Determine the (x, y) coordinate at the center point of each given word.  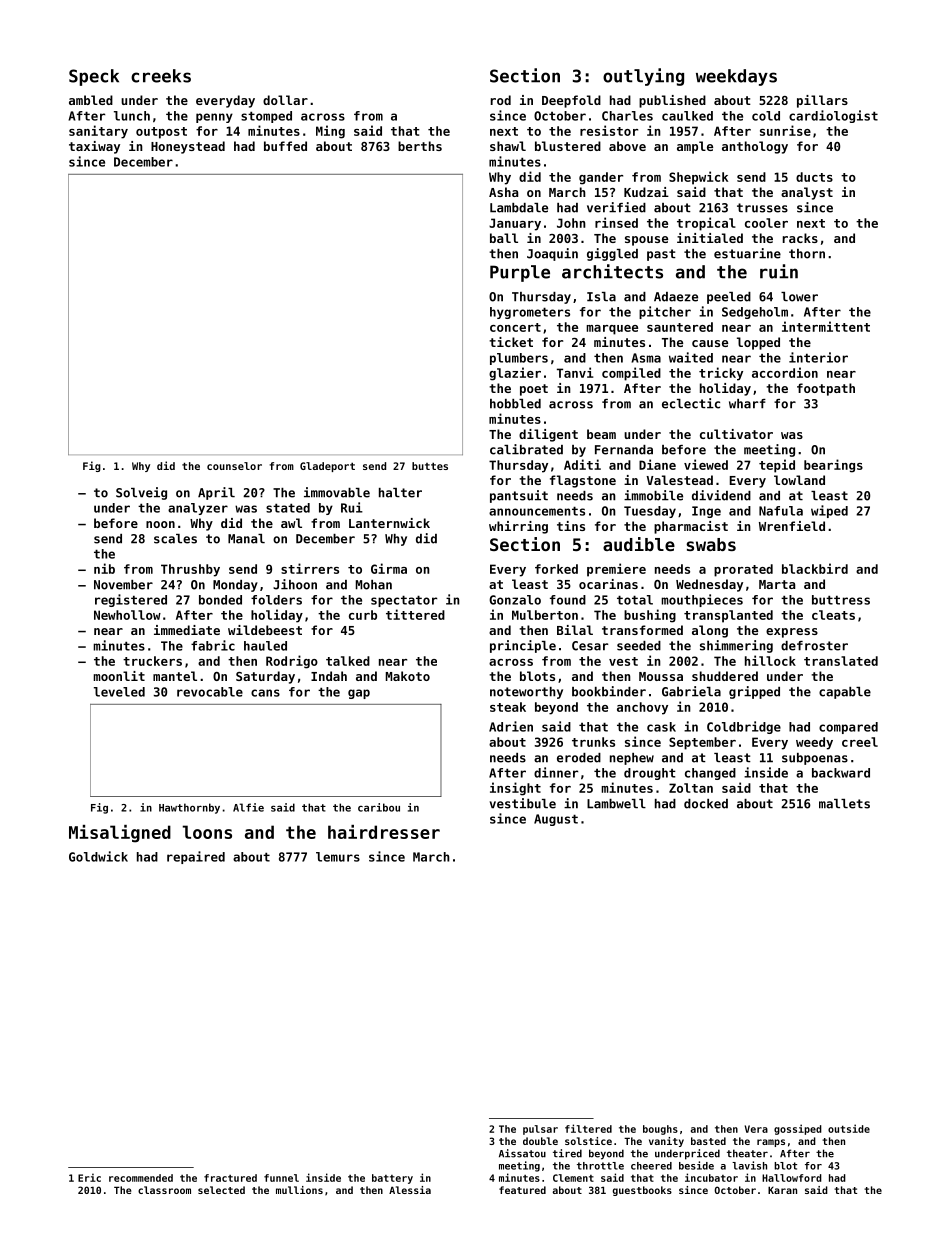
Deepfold (571, 101)
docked (706, 804)
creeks (161, 76)
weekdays (736, 77)
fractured (230, 1178)
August (556, 820)
